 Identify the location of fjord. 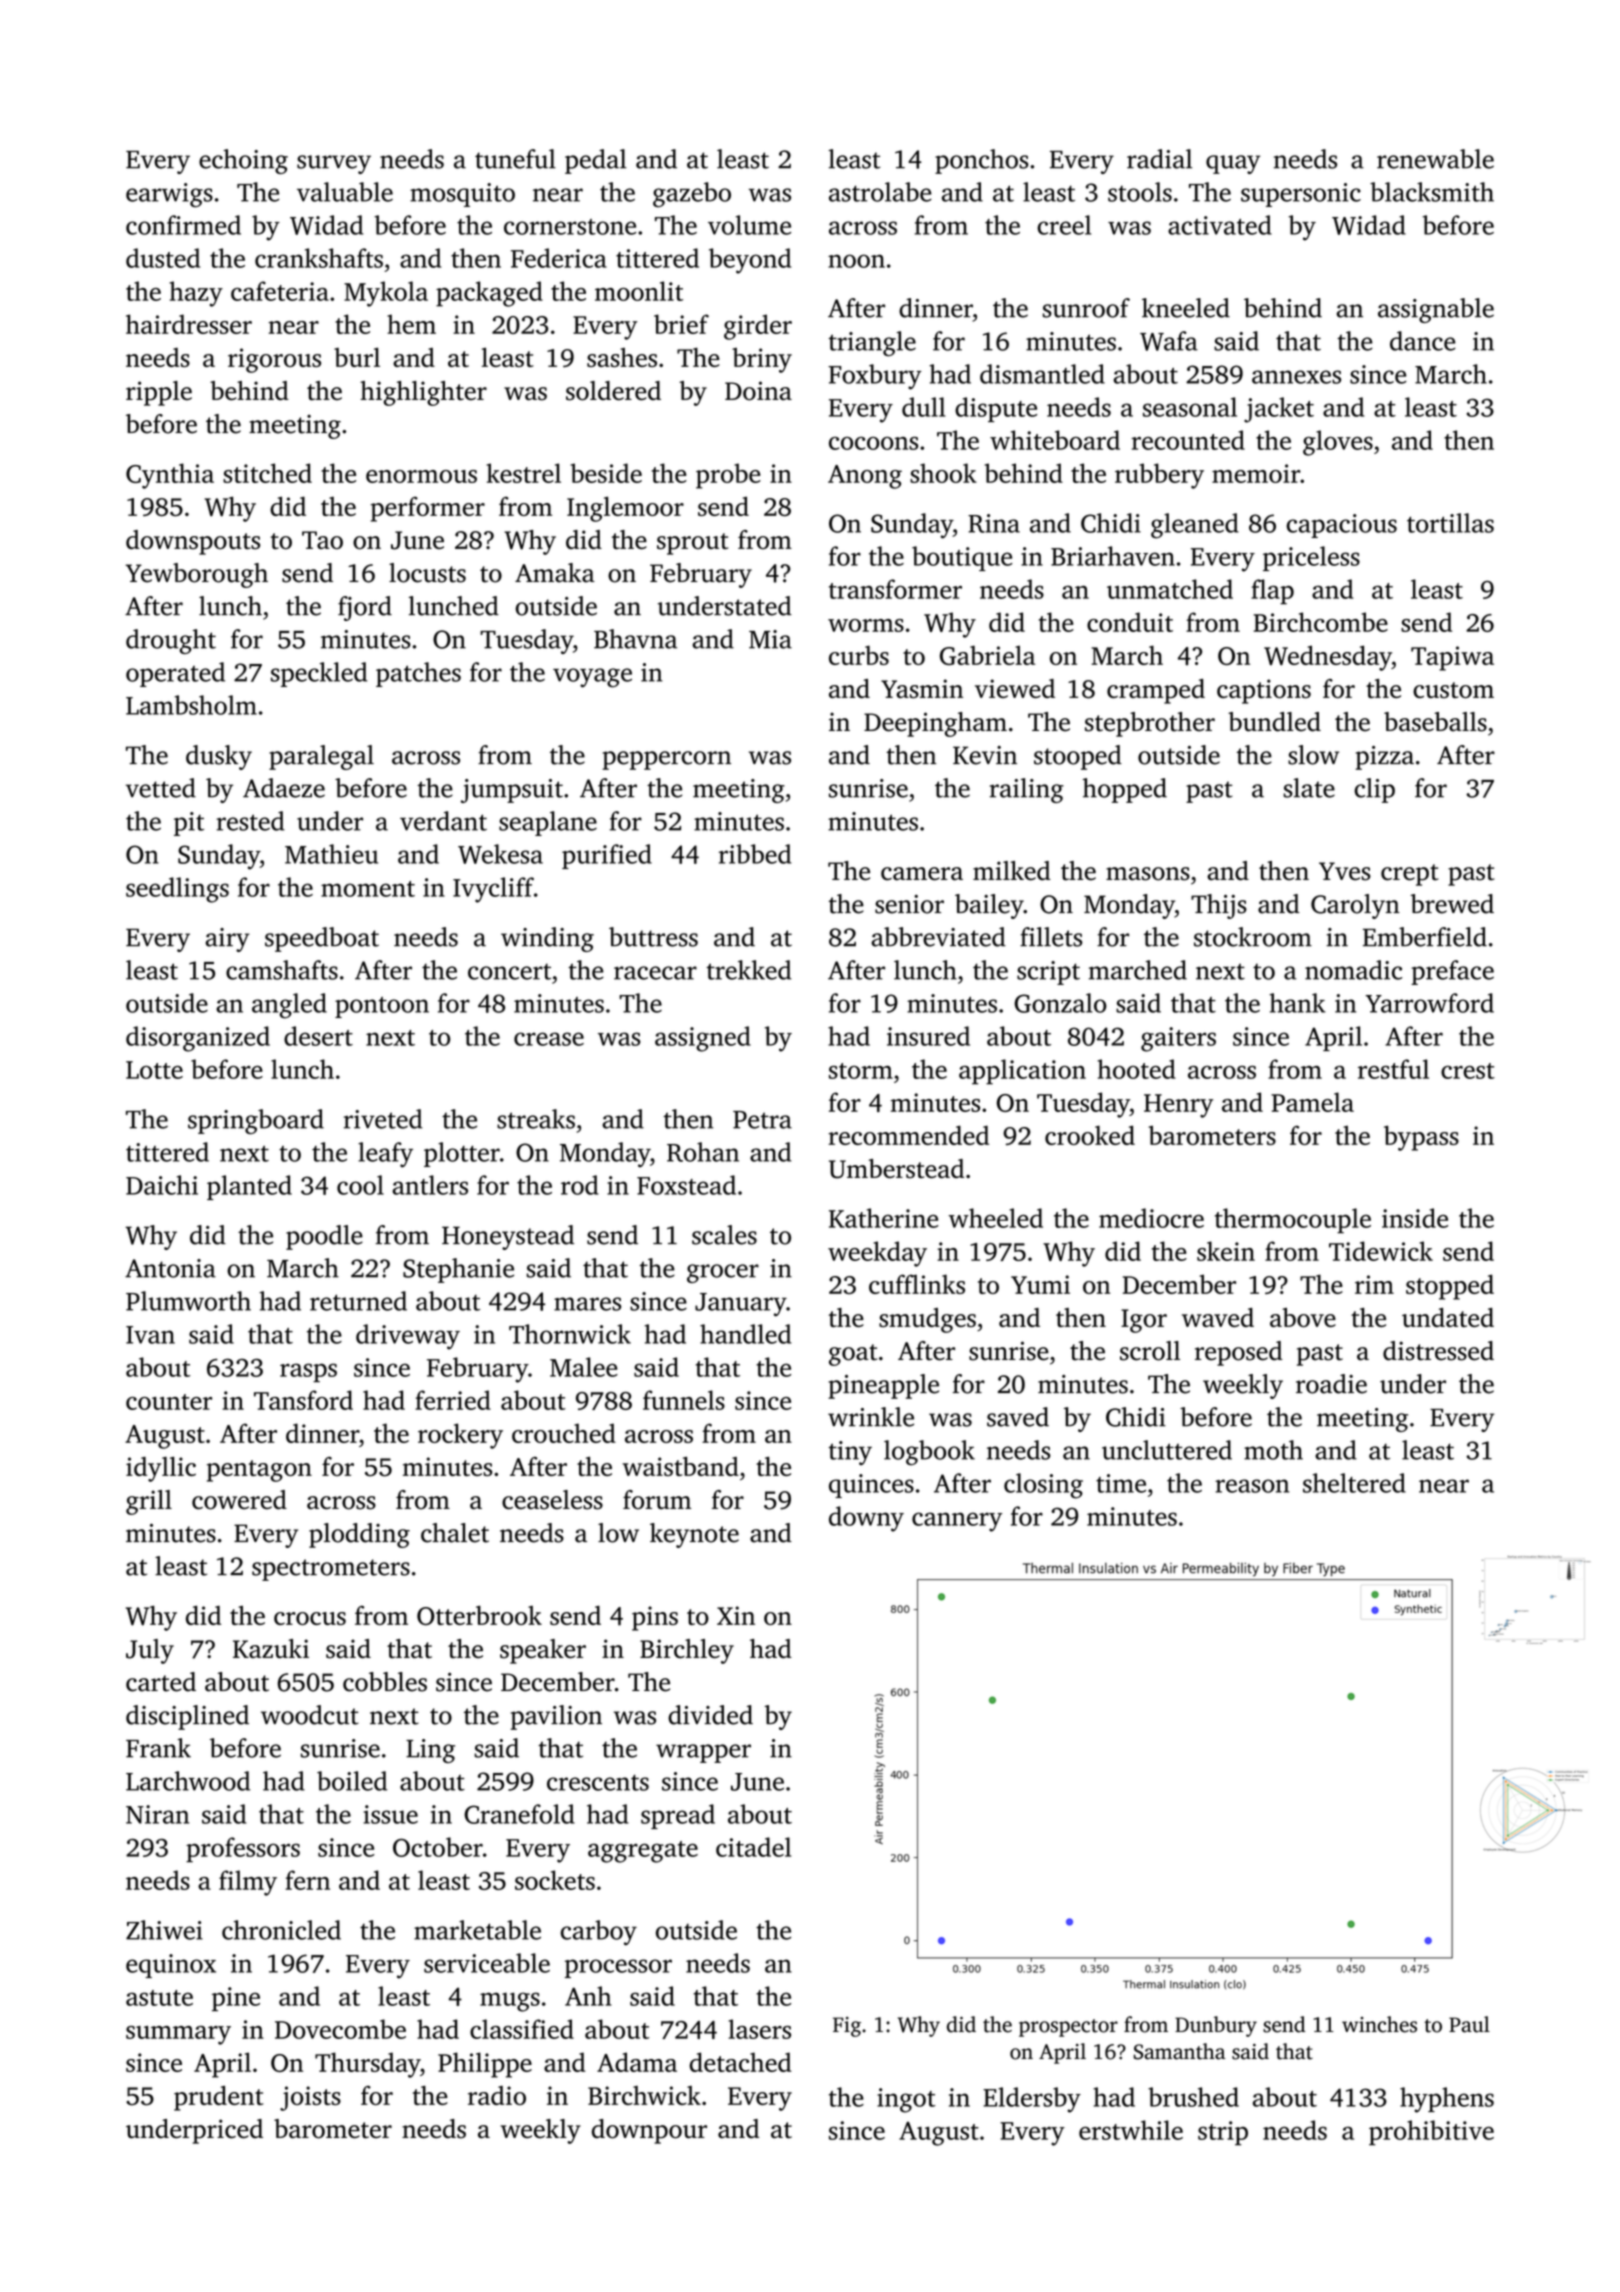
(365, 608).
